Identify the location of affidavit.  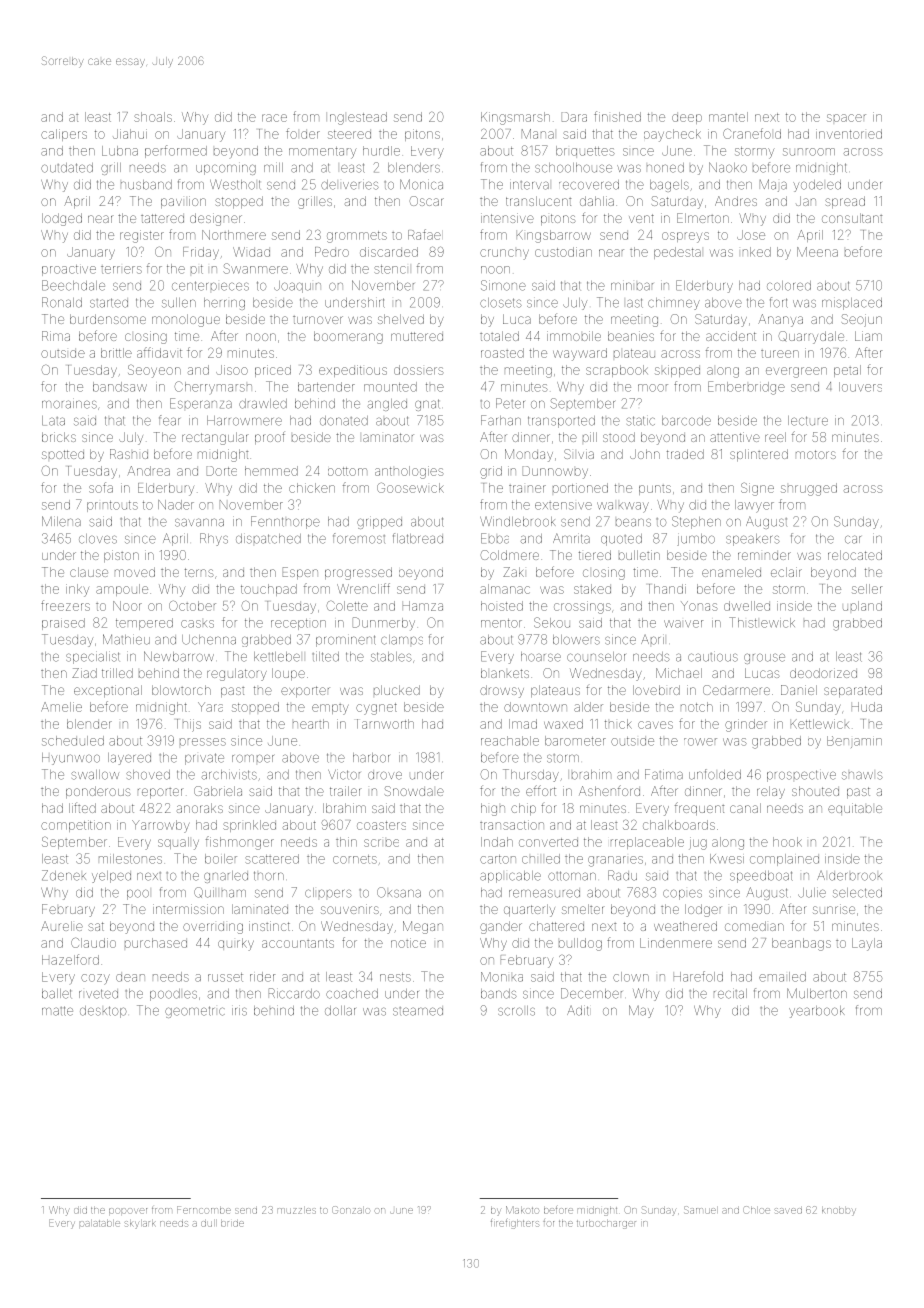
(159, 352).
